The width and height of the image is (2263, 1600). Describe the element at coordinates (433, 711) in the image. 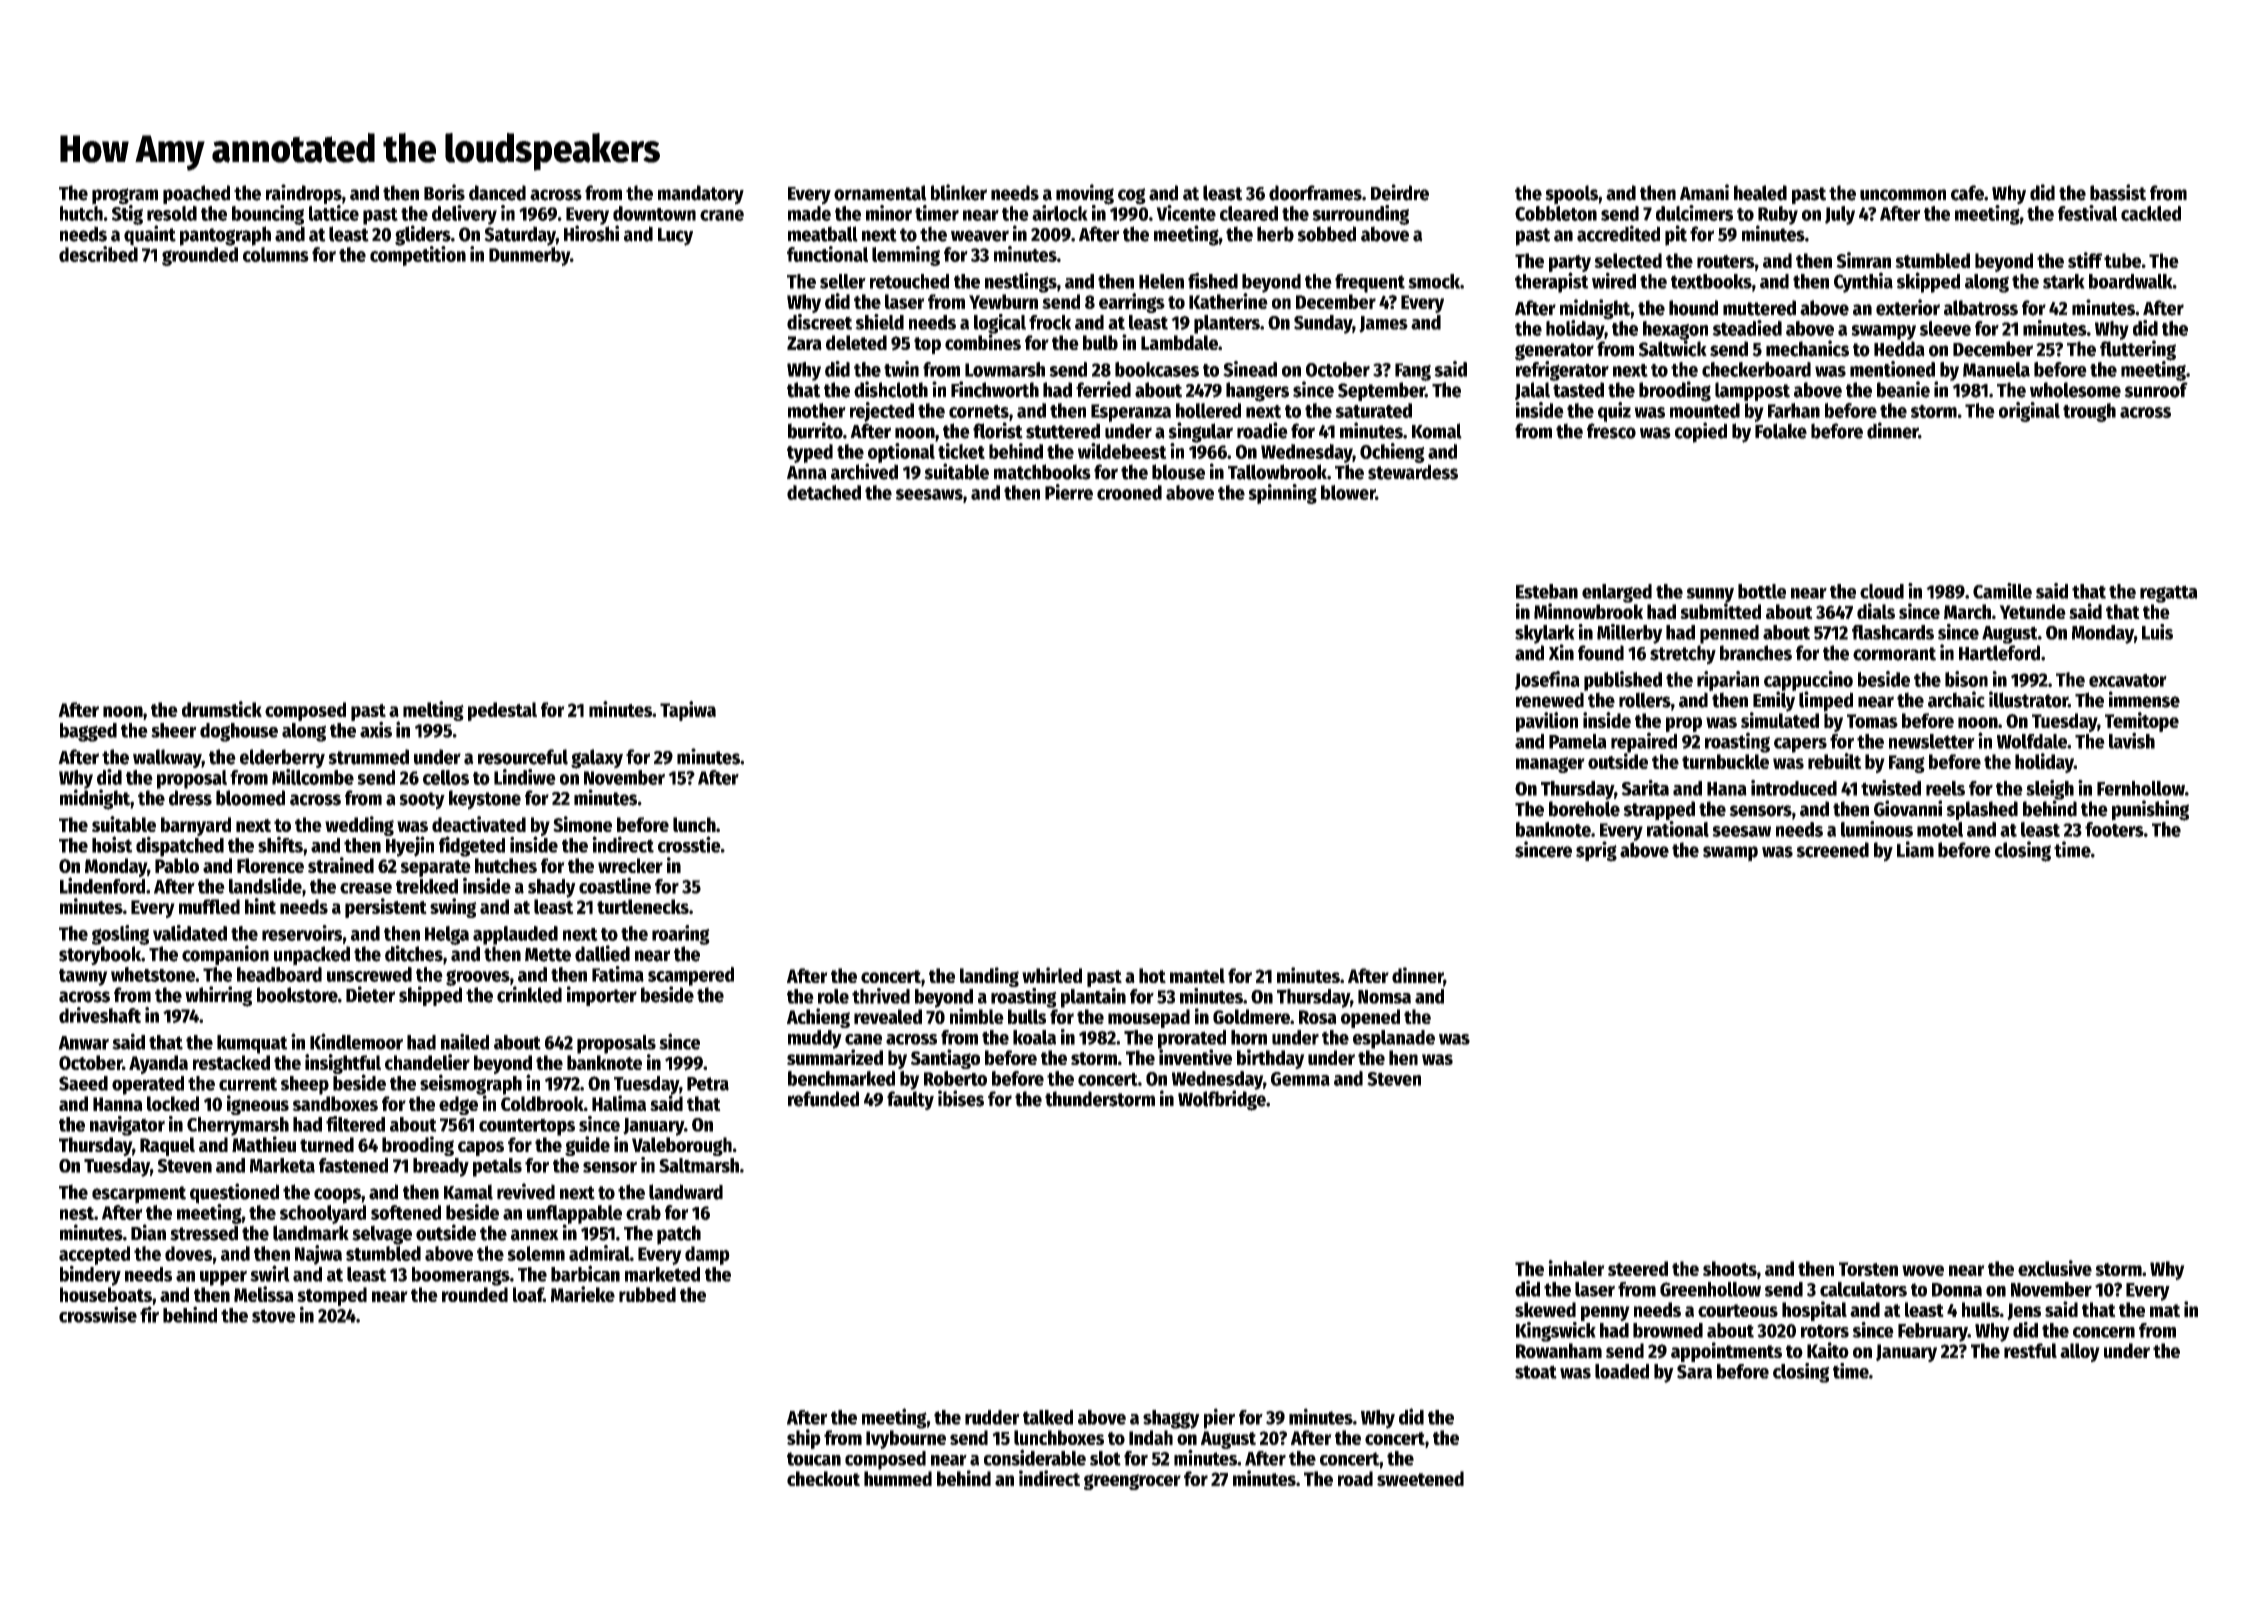

I see `melting` at that location.
